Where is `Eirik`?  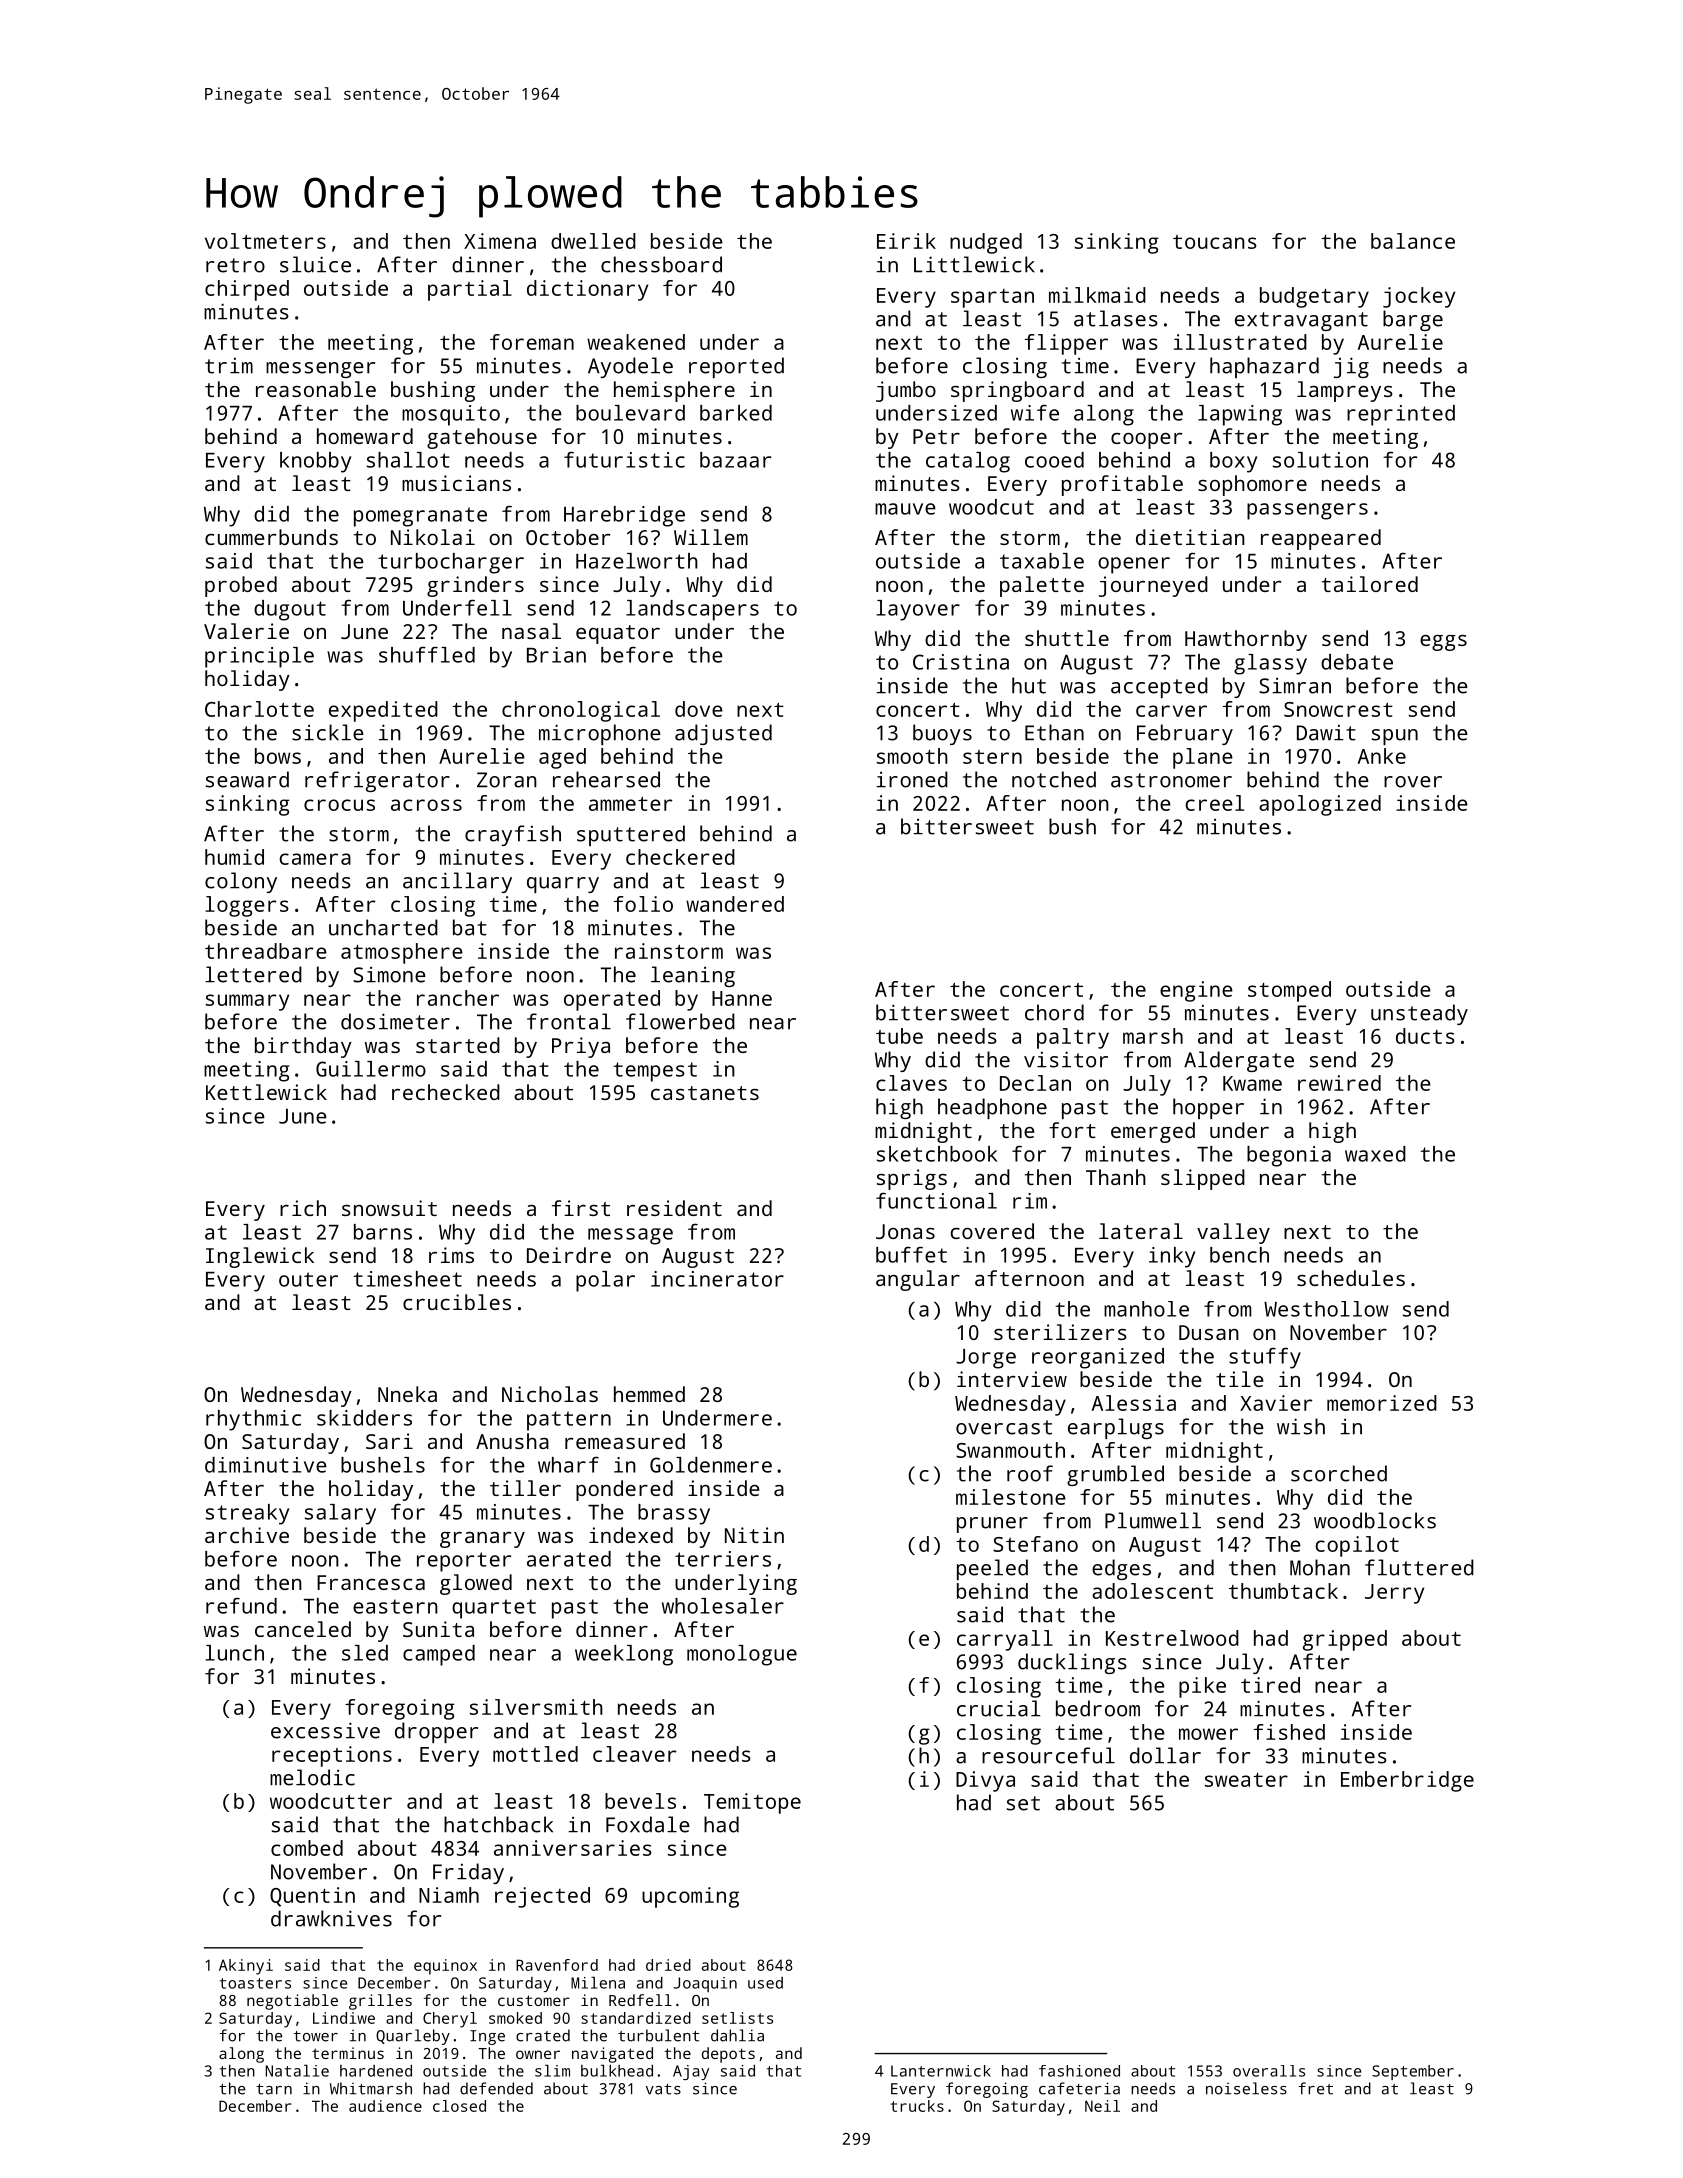 Eirik is located at coordinates (906, 241).
